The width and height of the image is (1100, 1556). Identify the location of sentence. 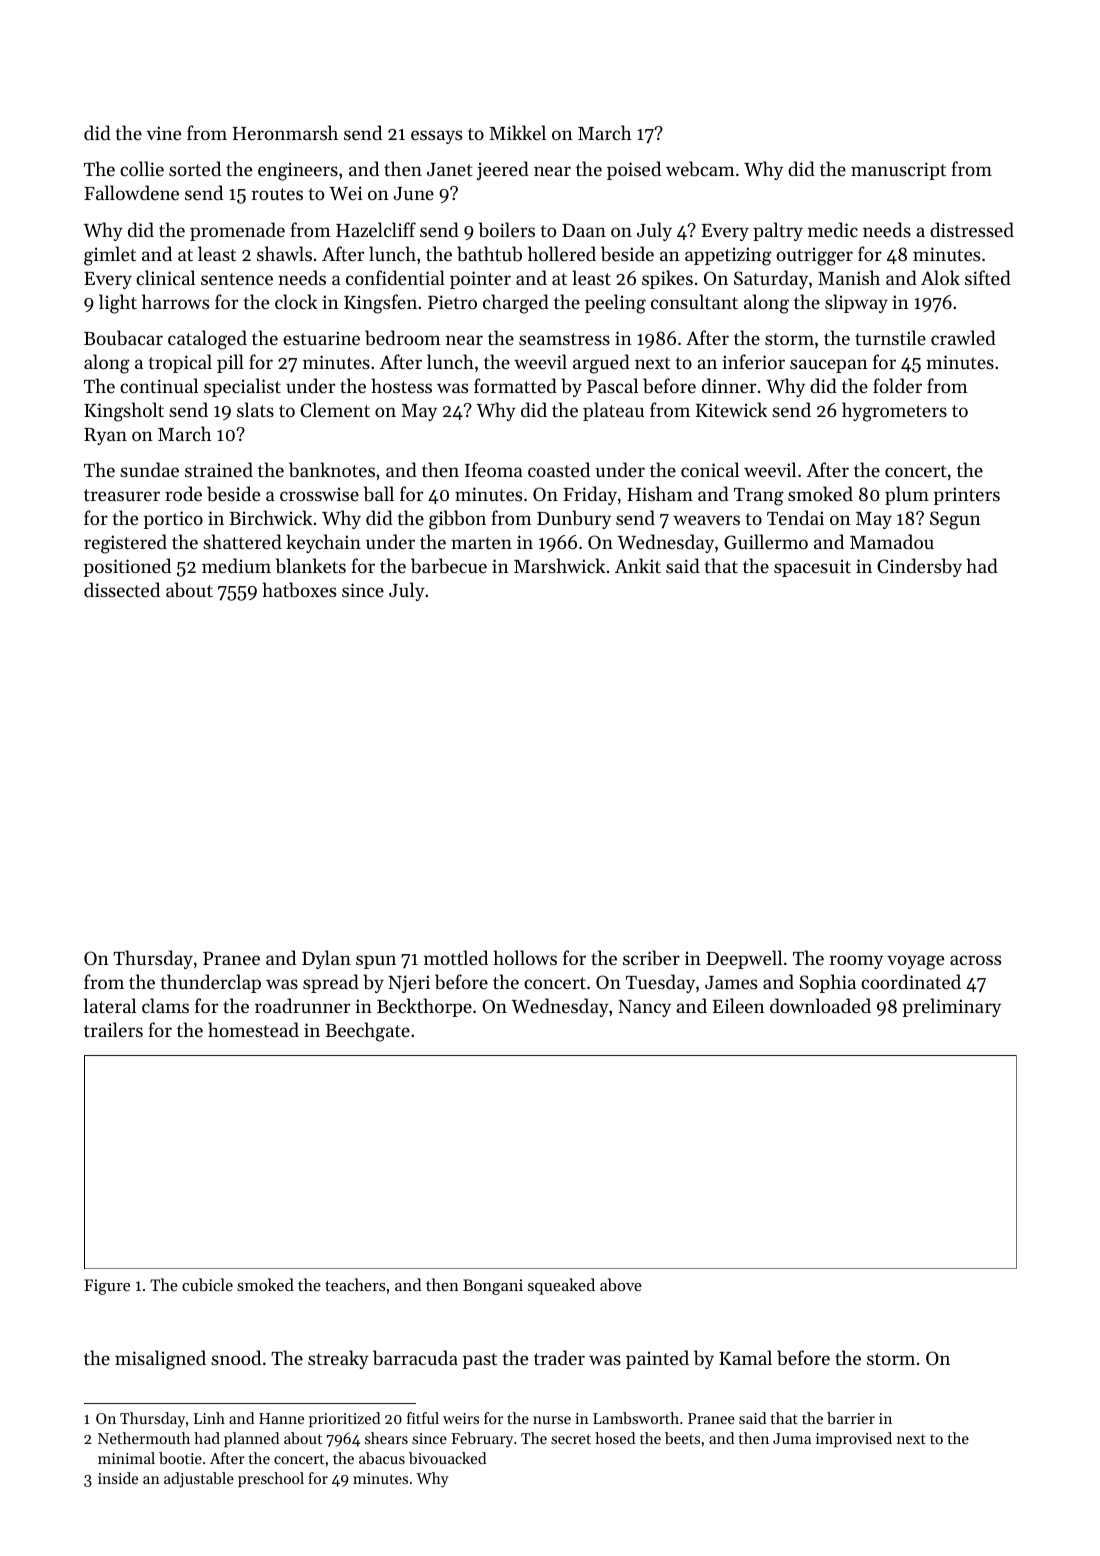
(237, 279).
